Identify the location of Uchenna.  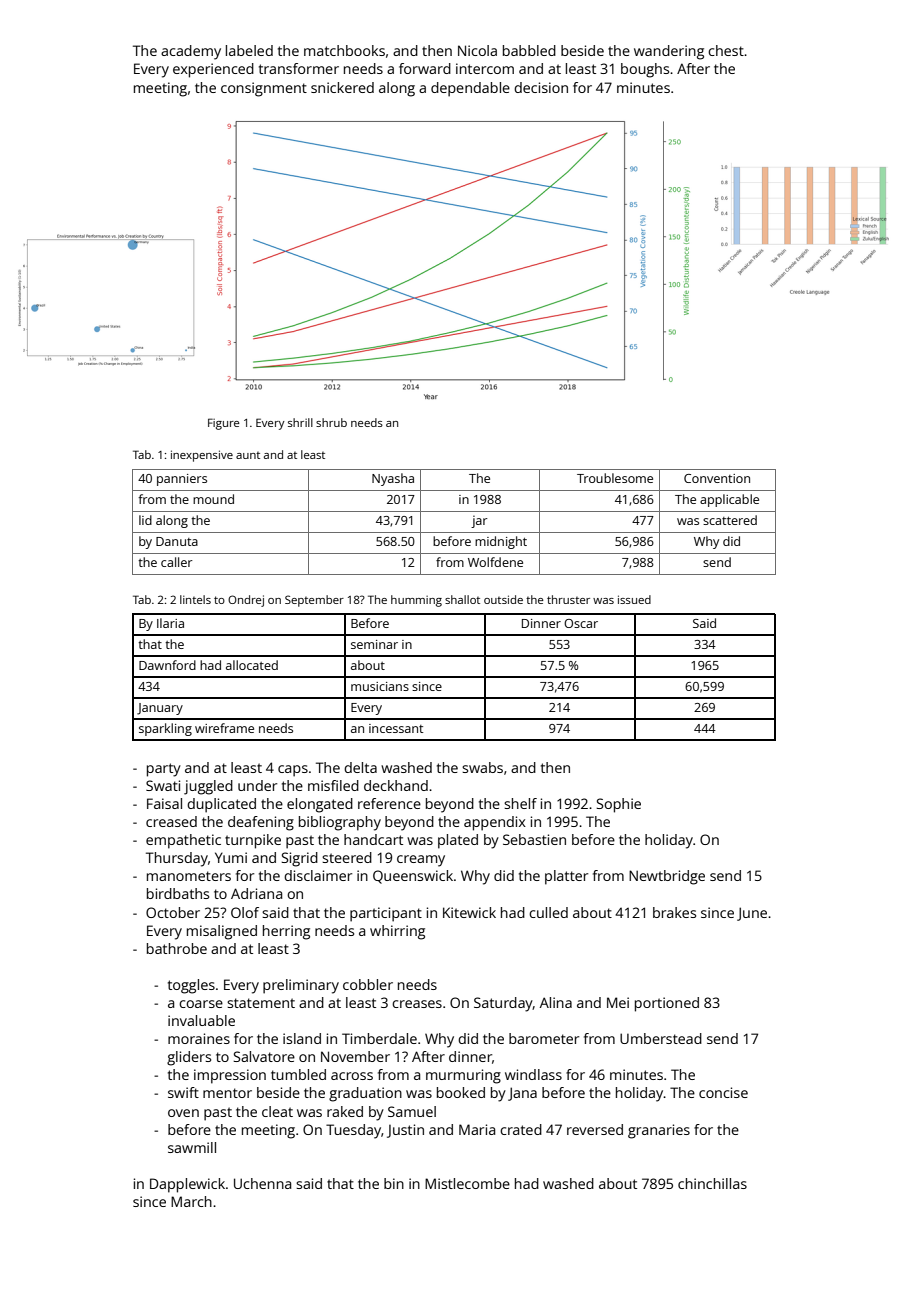
(262, 1183).
